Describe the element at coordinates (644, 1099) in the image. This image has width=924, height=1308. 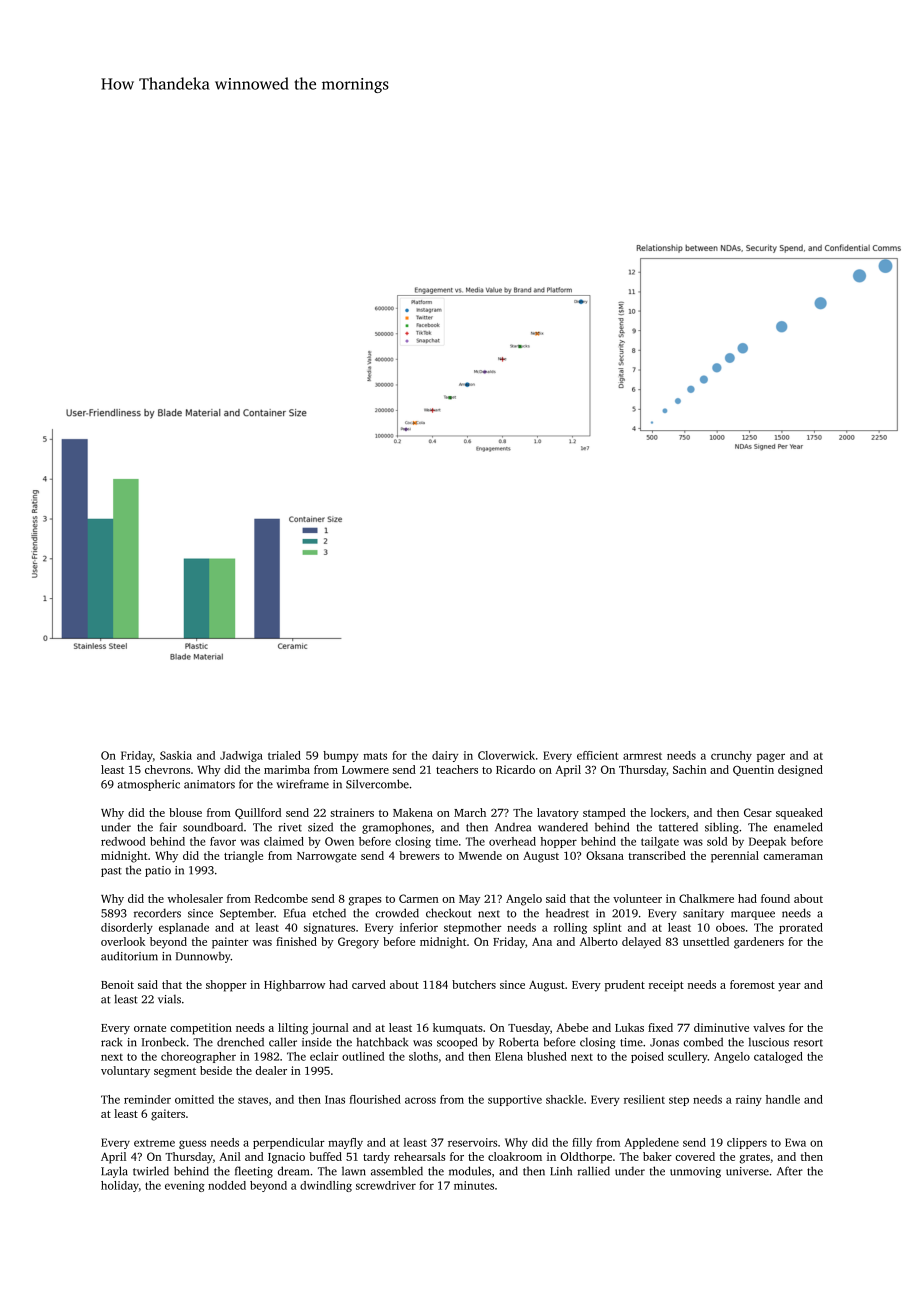
I see `resilient` at that location.
